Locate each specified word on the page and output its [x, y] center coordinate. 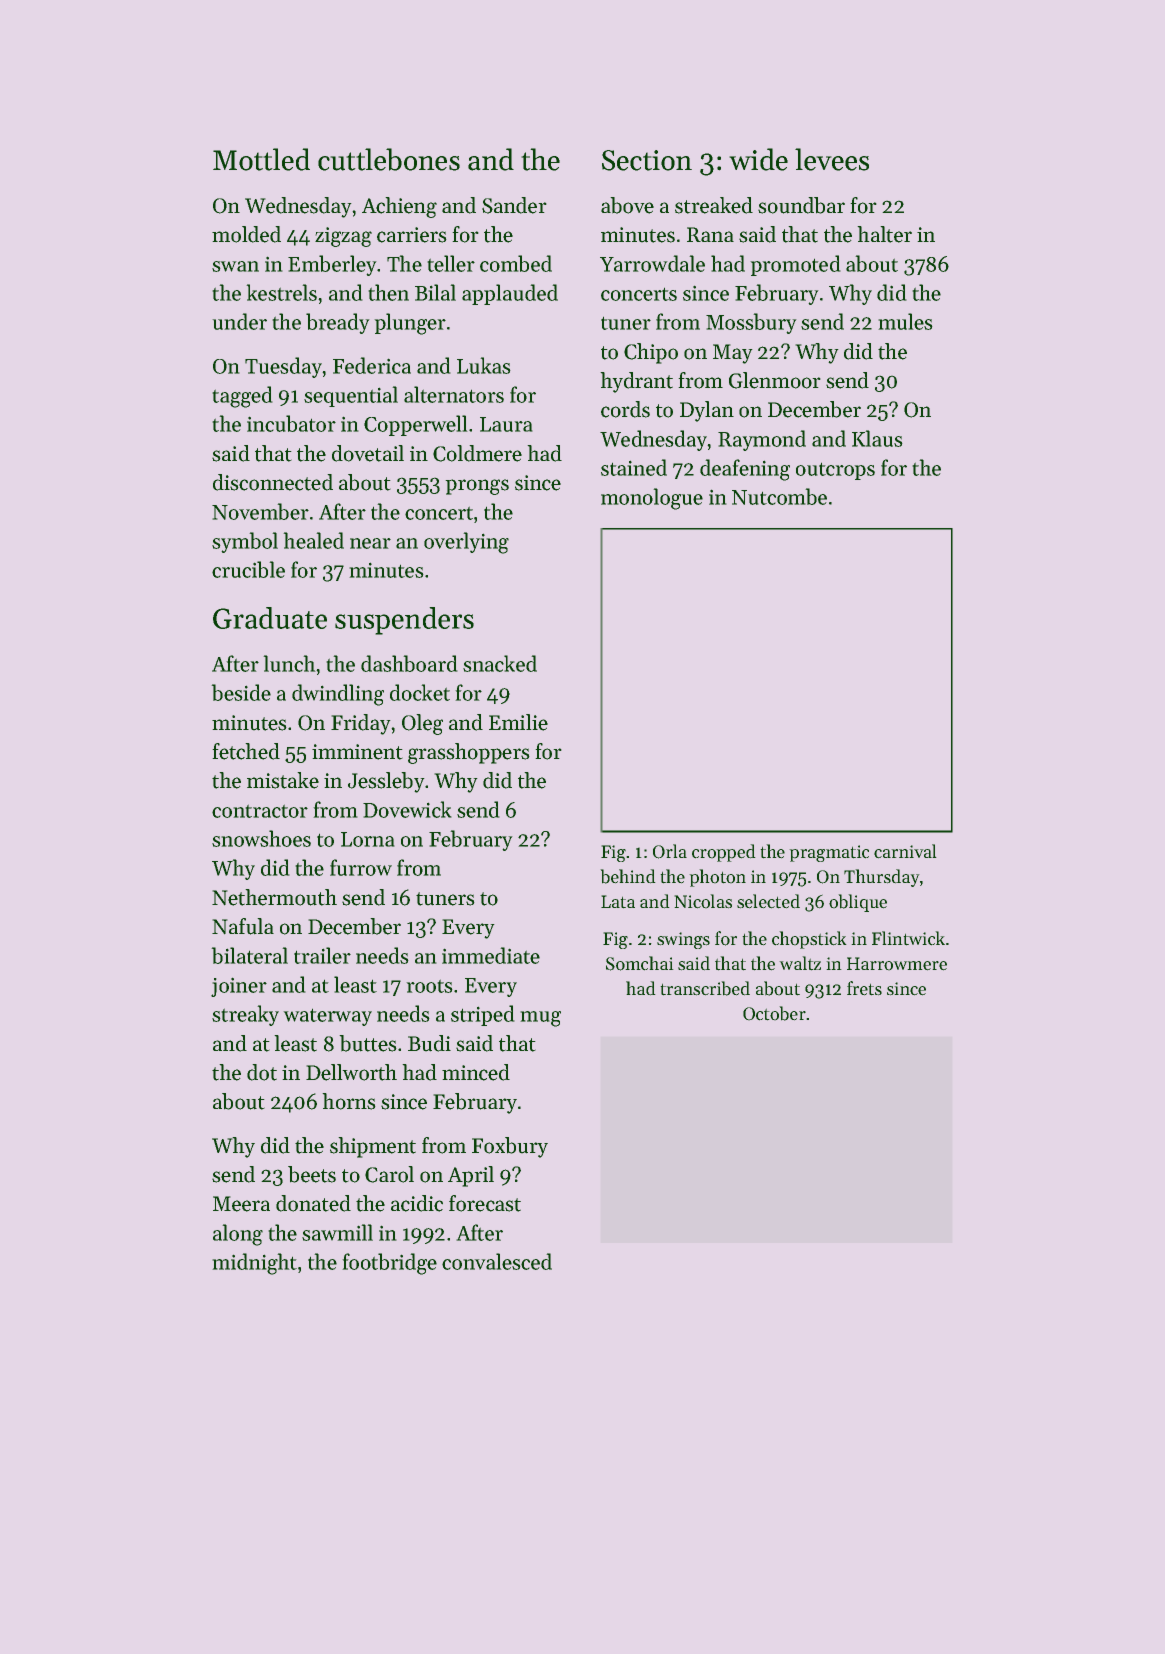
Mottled [261, 159]
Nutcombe [779, 496]
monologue [652, 499]
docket [420, 692]
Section [647, 160]
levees [832, 159]
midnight [255, 1264]
